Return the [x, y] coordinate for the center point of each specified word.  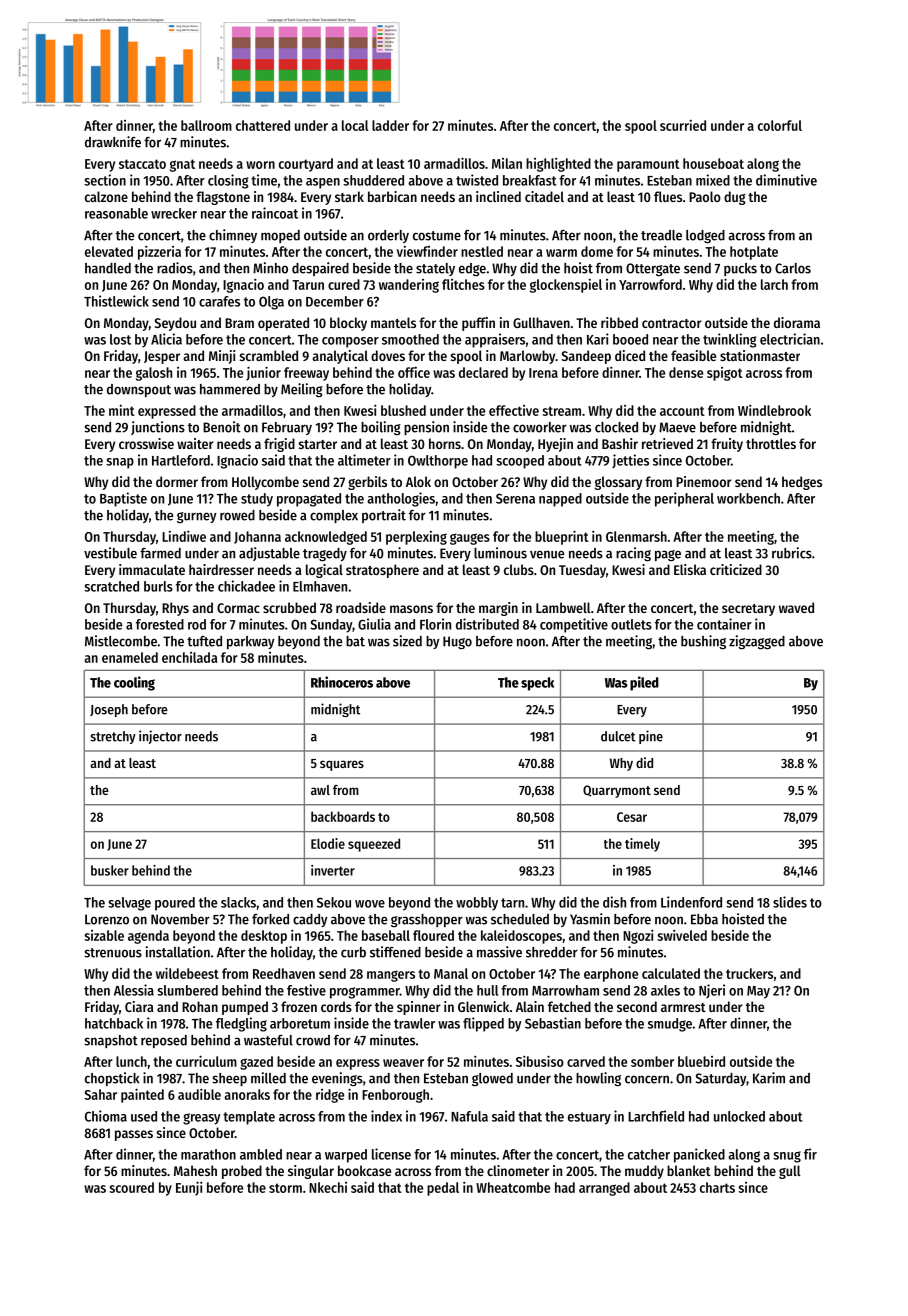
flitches [463, 284]
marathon [208, 1154]
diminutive [786, 180]
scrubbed [289, 607]
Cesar [632, 817]
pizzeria [159, 253]
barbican [392, 196]
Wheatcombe [513, 1187]
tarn [512, 903]
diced [630, 355]
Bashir [620, 443]
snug [787, 1157]
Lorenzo [107, 919]
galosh [154, 374]
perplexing [416, 538]
